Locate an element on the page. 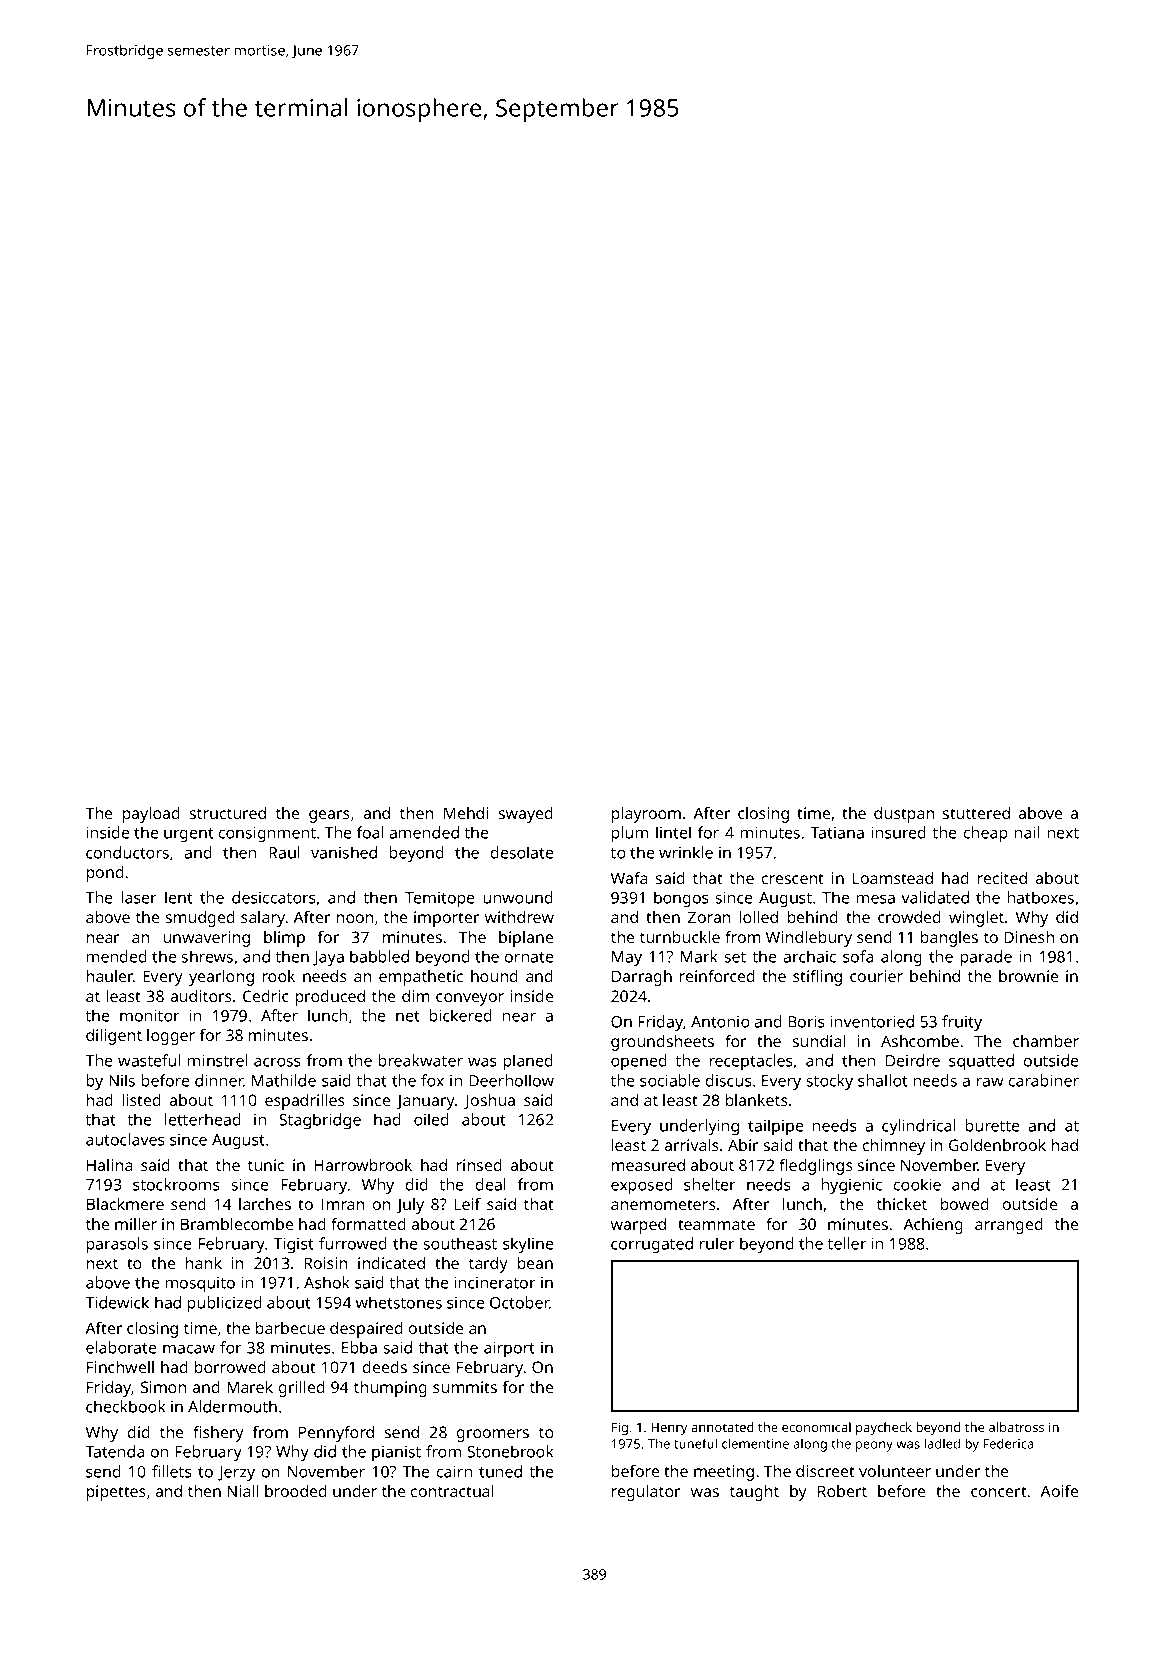 The height and width of the page is (1654, 1165). stuttered is located at coordinates (976, 813).
